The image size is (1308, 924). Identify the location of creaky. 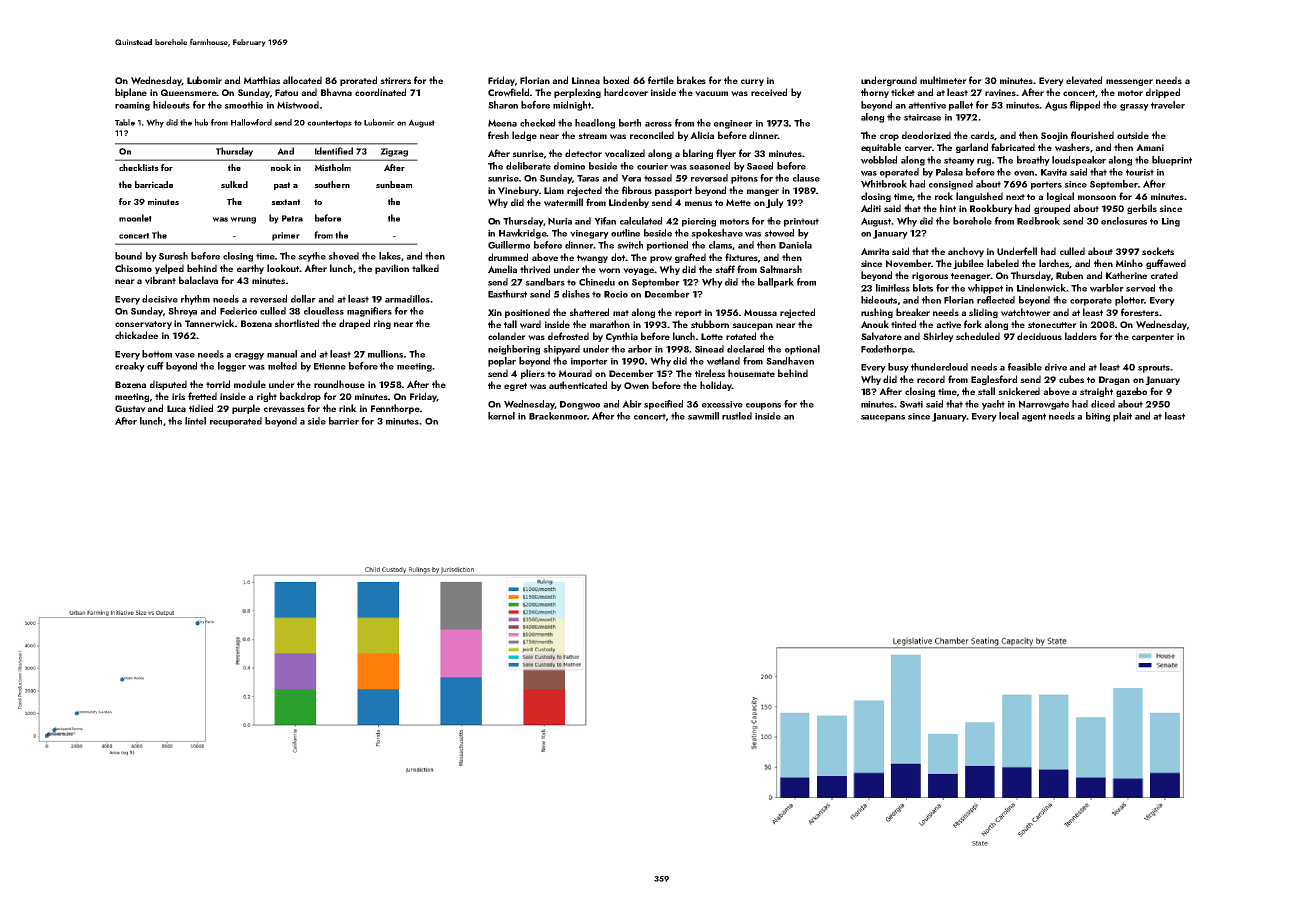
(130, 367).
